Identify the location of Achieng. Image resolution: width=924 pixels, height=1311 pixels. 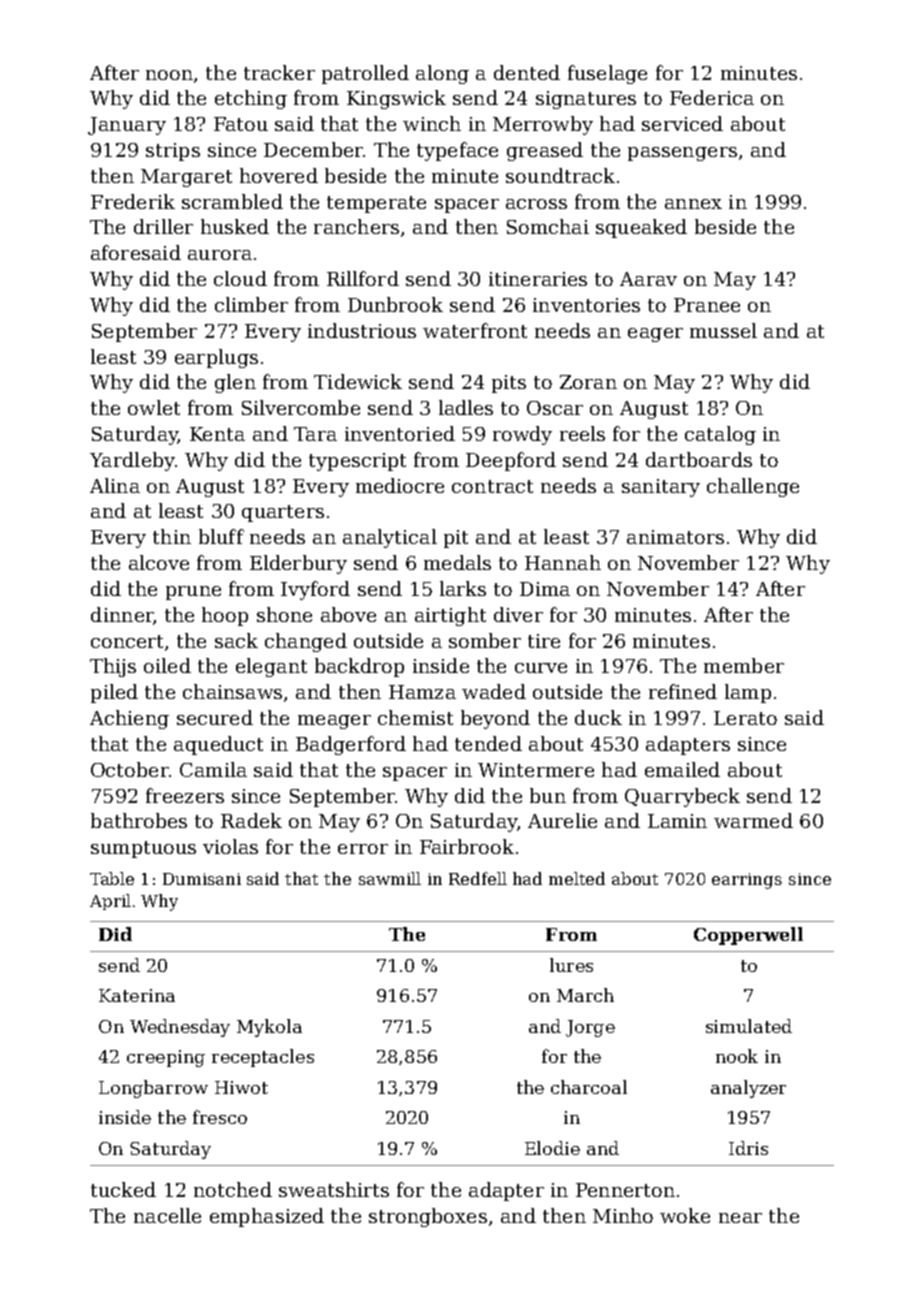
(129, 719).
